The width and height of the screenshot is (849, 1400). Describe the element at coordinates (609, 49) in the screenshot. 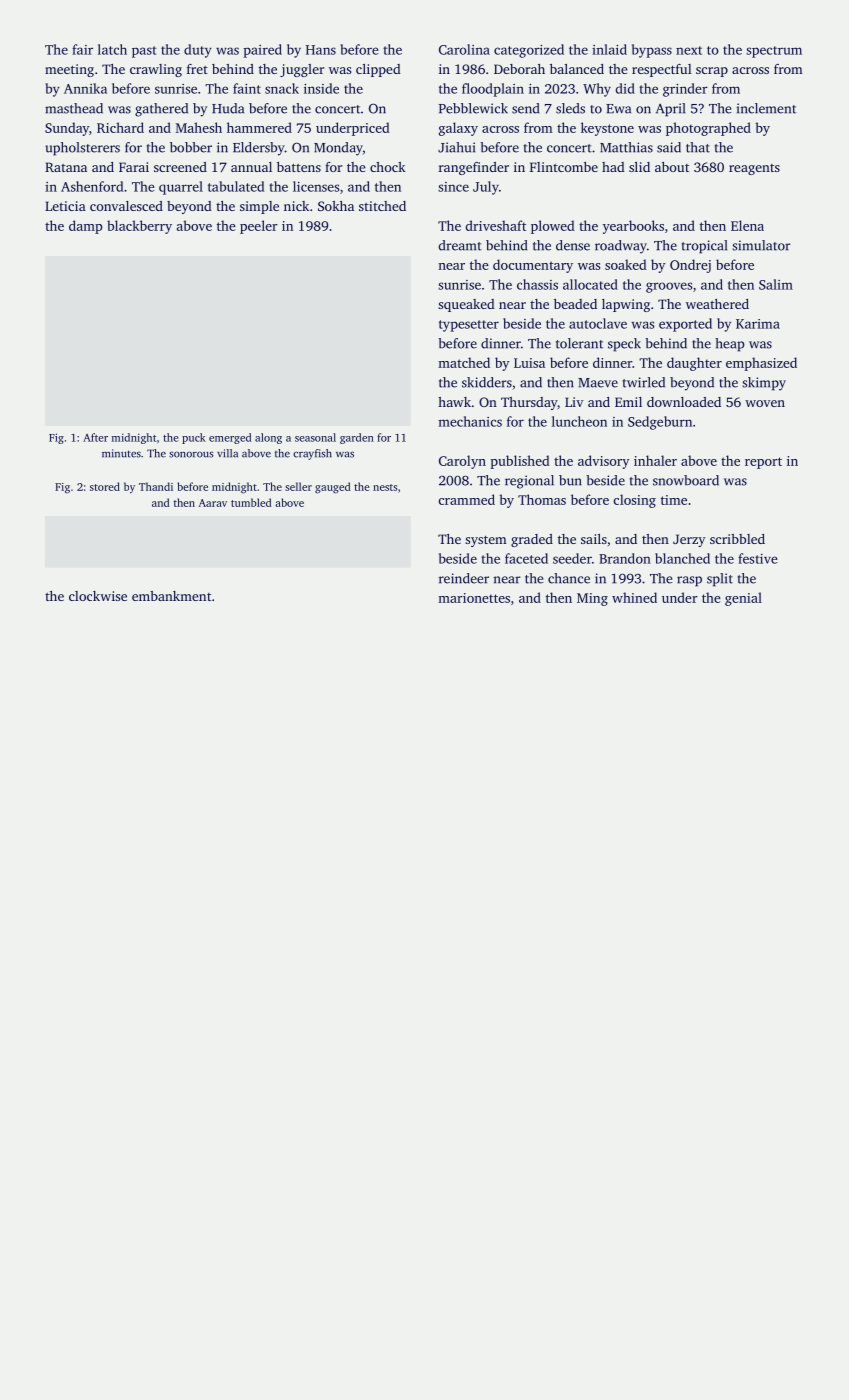

I see `inlaid` at that location.
